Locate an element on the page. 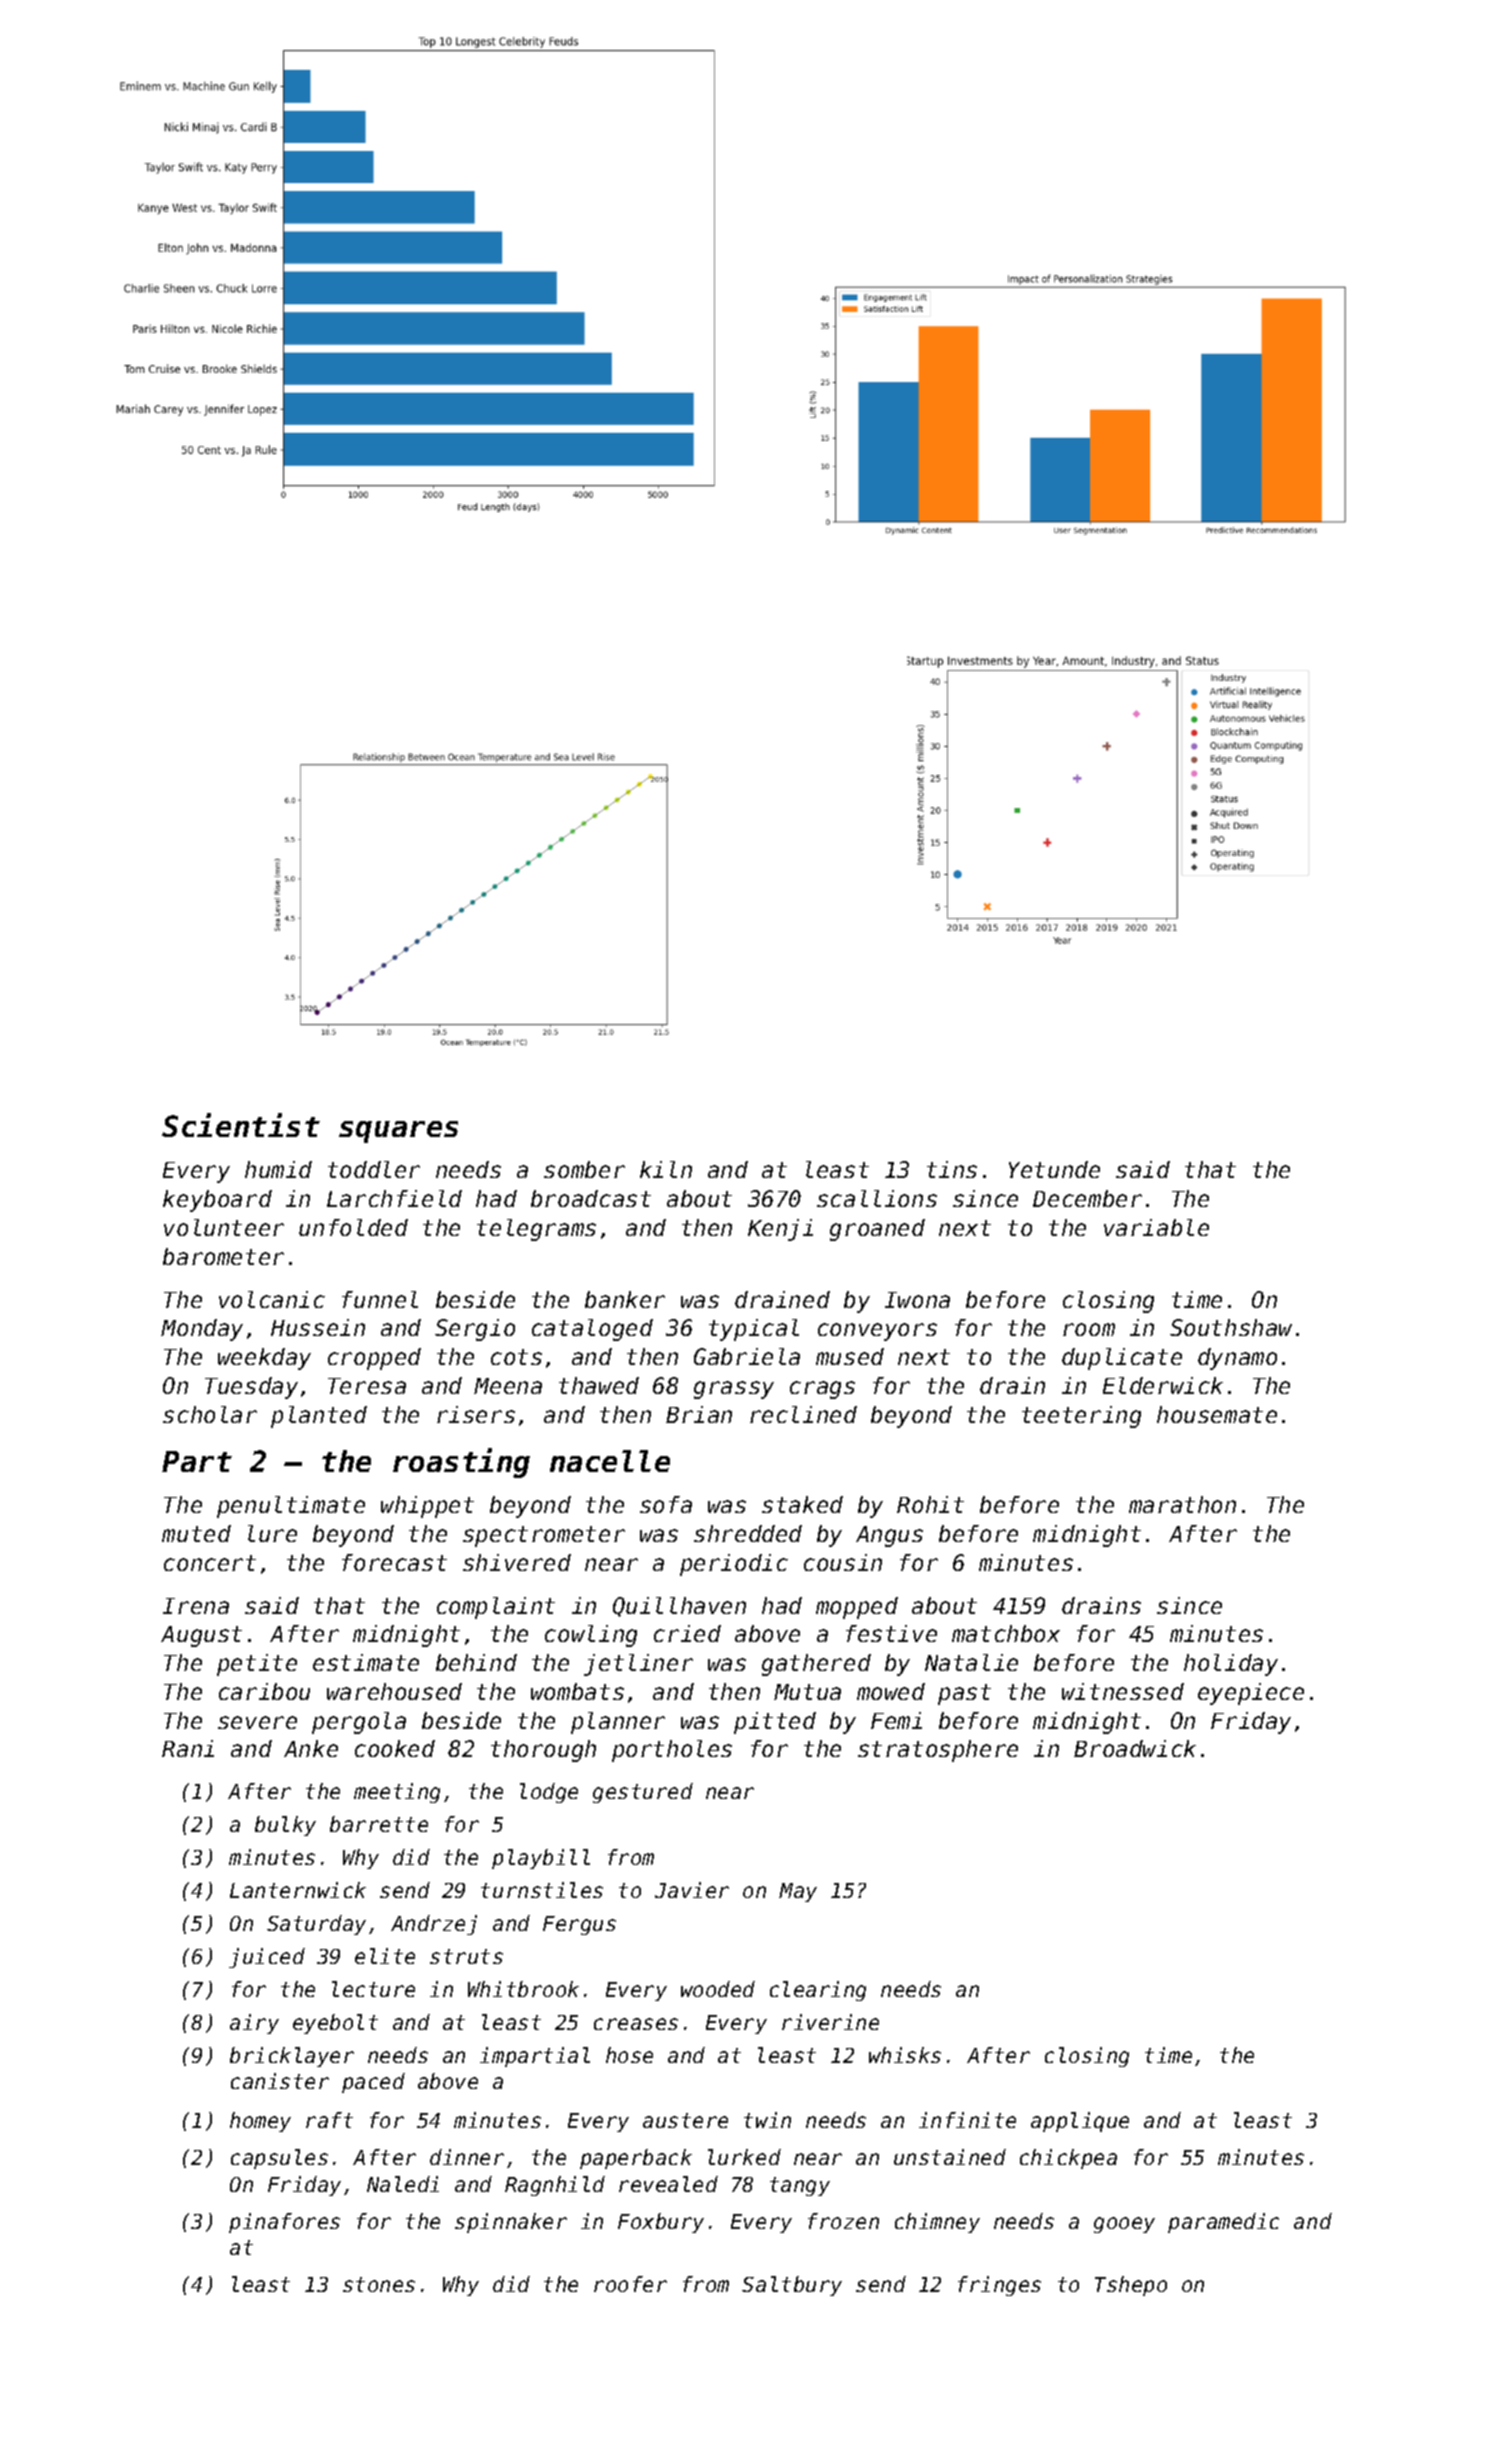 This document has width=1496, height=2464. crags is located at coordinates (822, 1390).
